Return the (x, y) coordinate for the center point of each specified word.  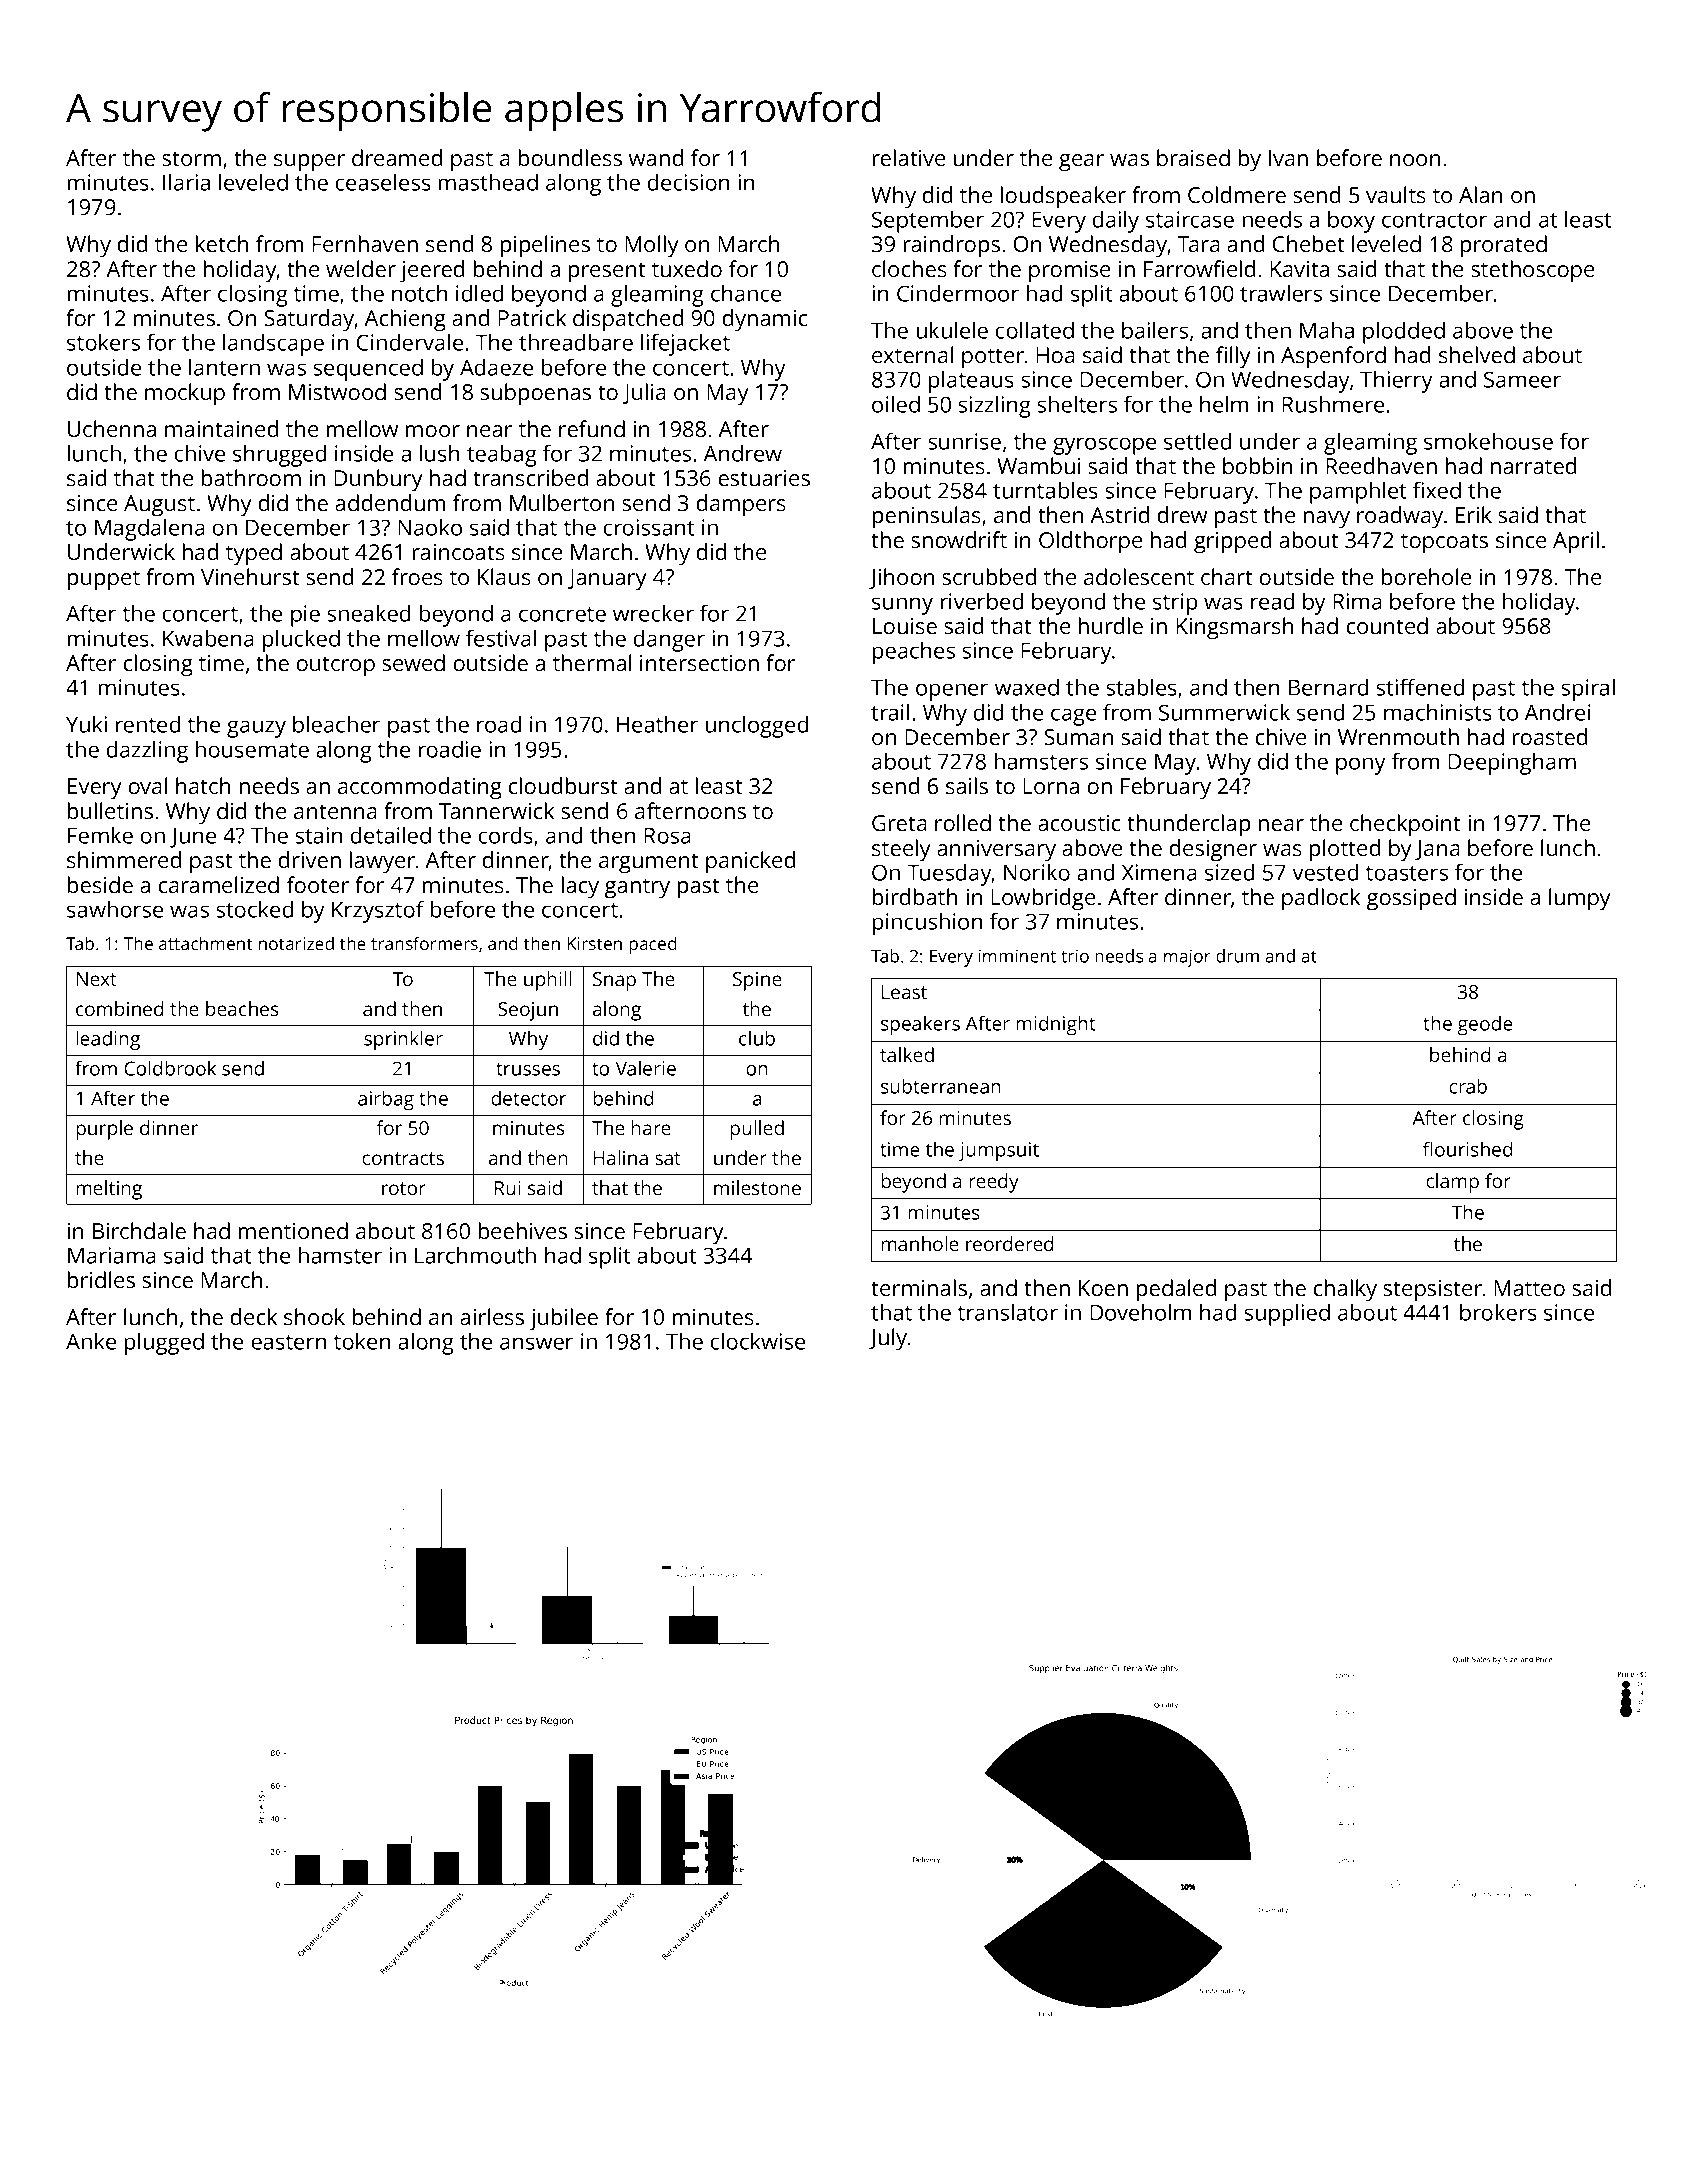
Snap (614, 981)
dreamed (397, 157)
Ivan (1288, 158)
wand (656, 157)
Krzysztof (378, 911)
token (362, 1341)
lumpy (1580, 899)
